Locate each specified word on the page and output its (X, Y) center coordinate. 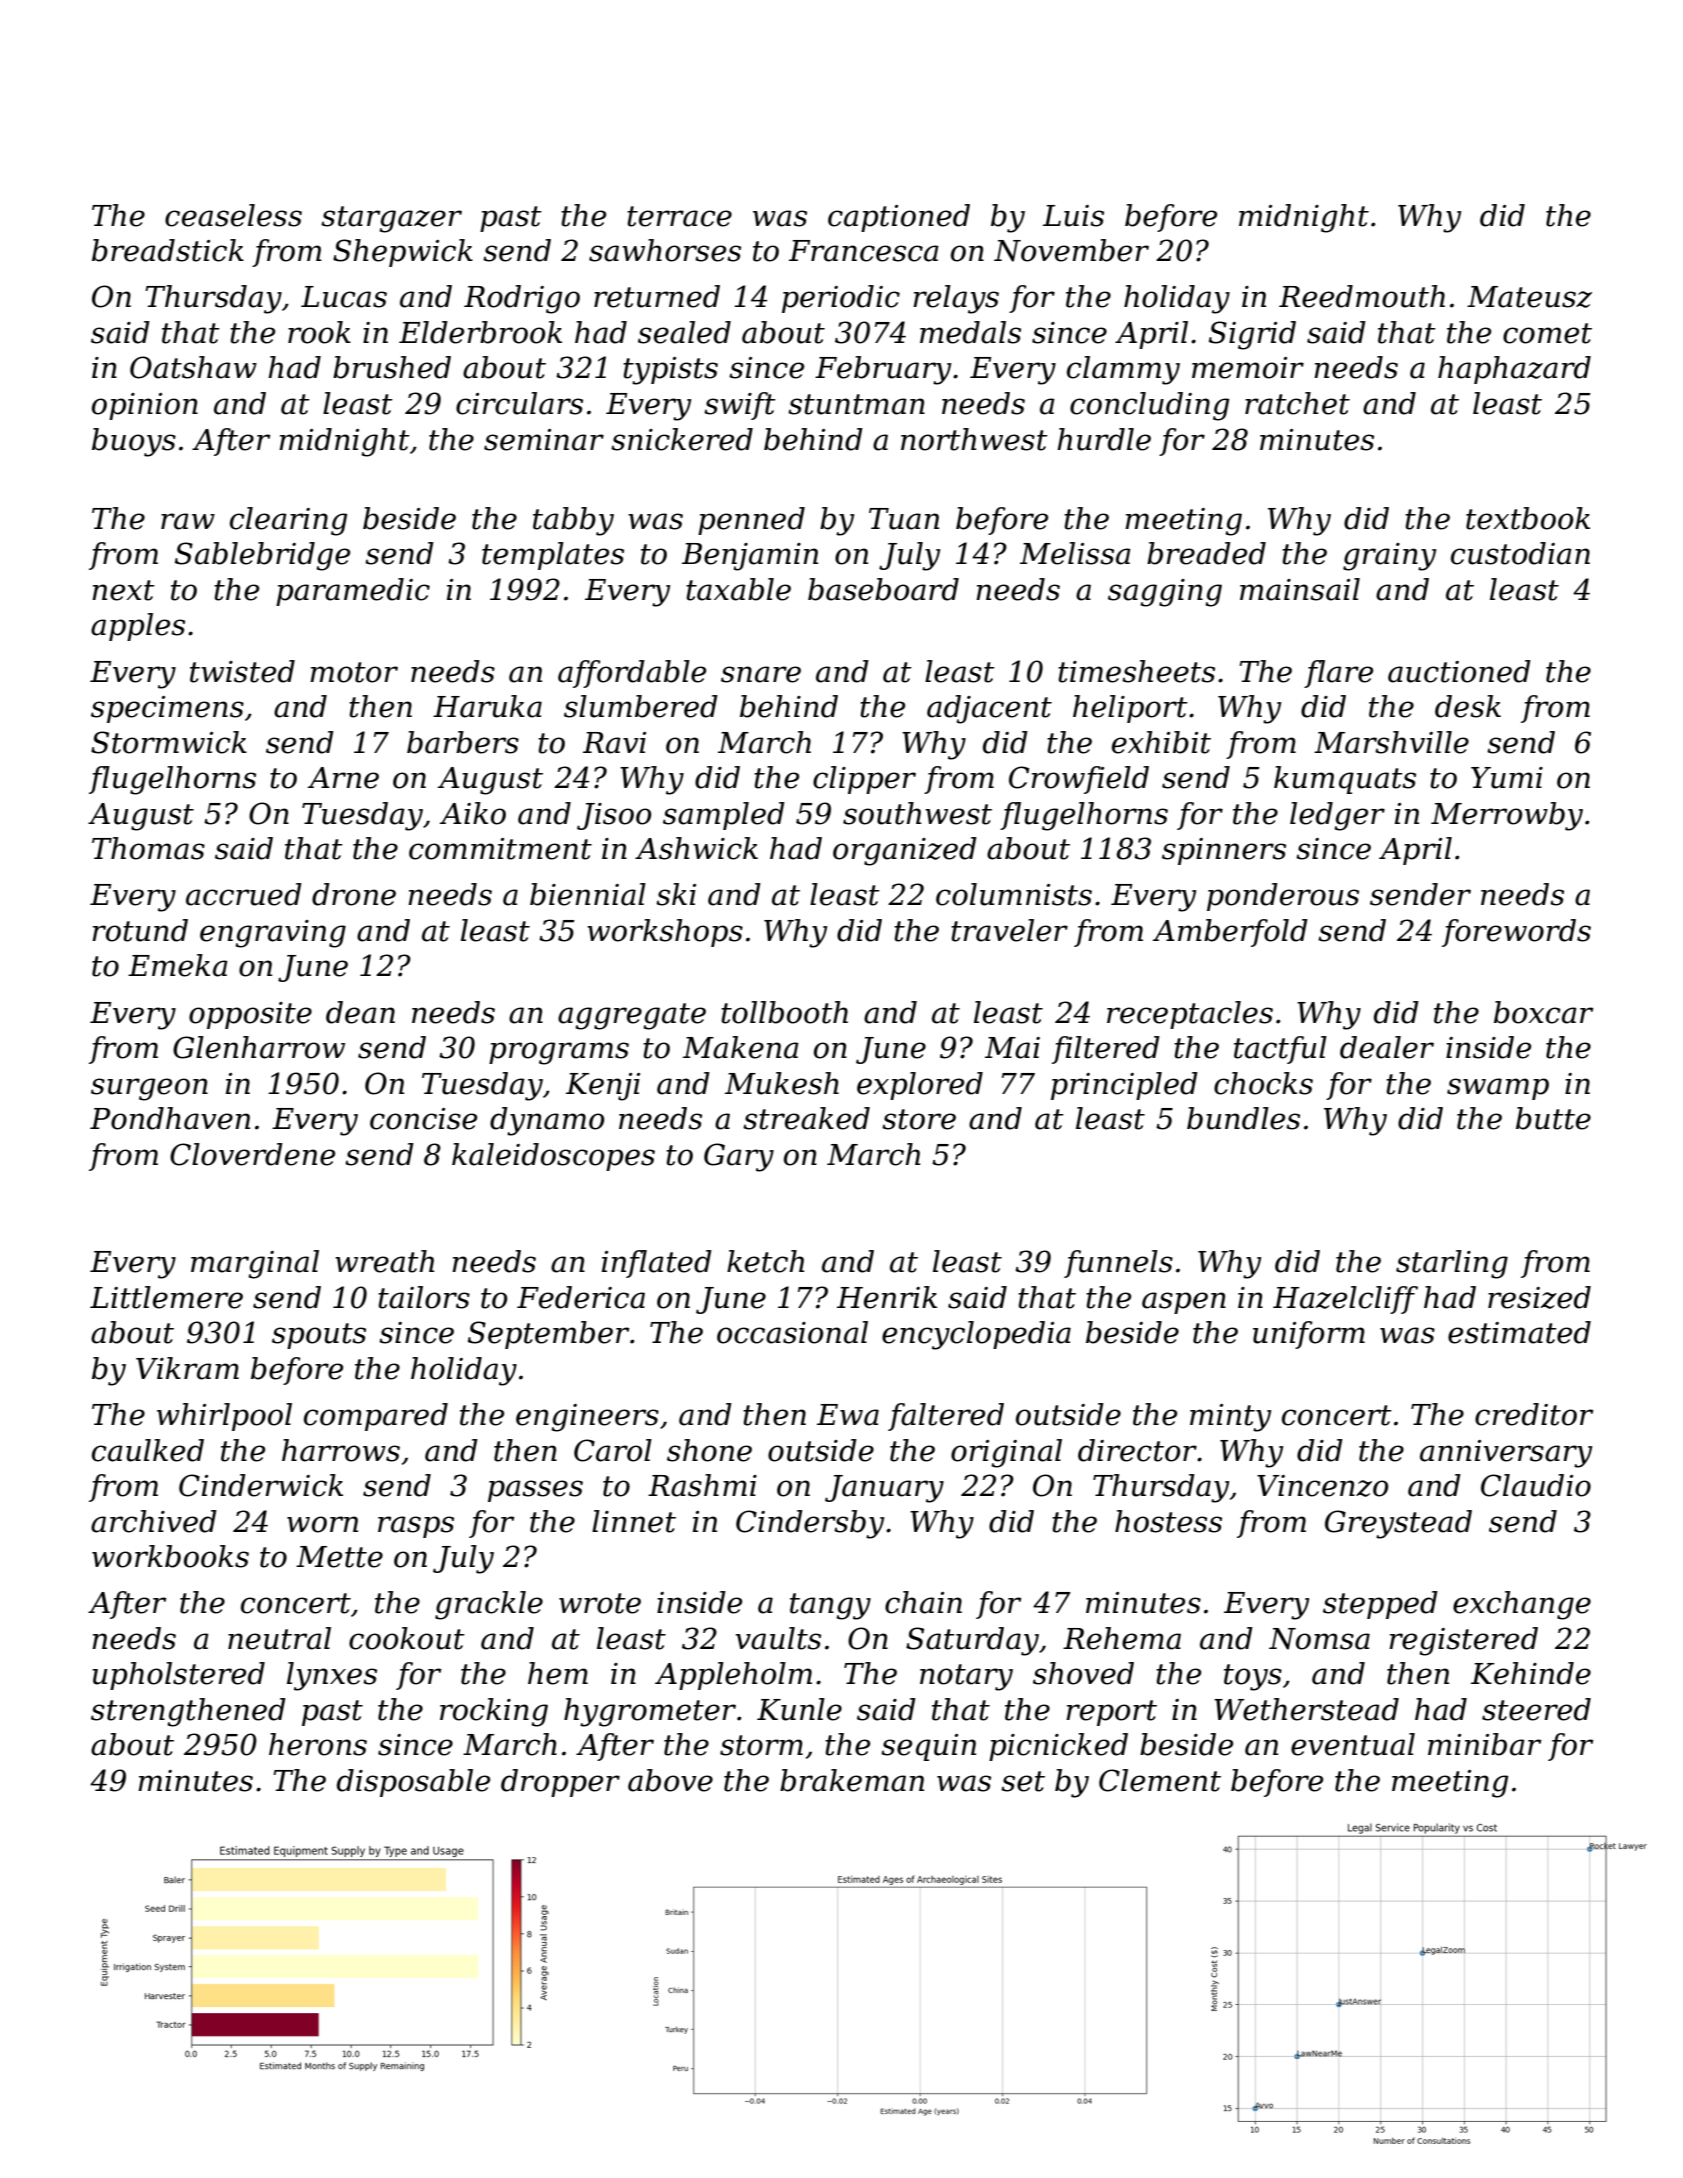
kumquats (1345, 780)
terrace (679, 216)
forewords (1516, 933)
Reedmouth (1362, 296)
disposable (413, 1783)
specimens (167, 709)
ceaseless (233, 215)
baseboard (883, 589)
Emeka (178, 965)
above (670, 1780)
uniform (1309, 1335)
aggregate (632, 1016)
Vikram (187, 1368)
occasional (792, 1332)
